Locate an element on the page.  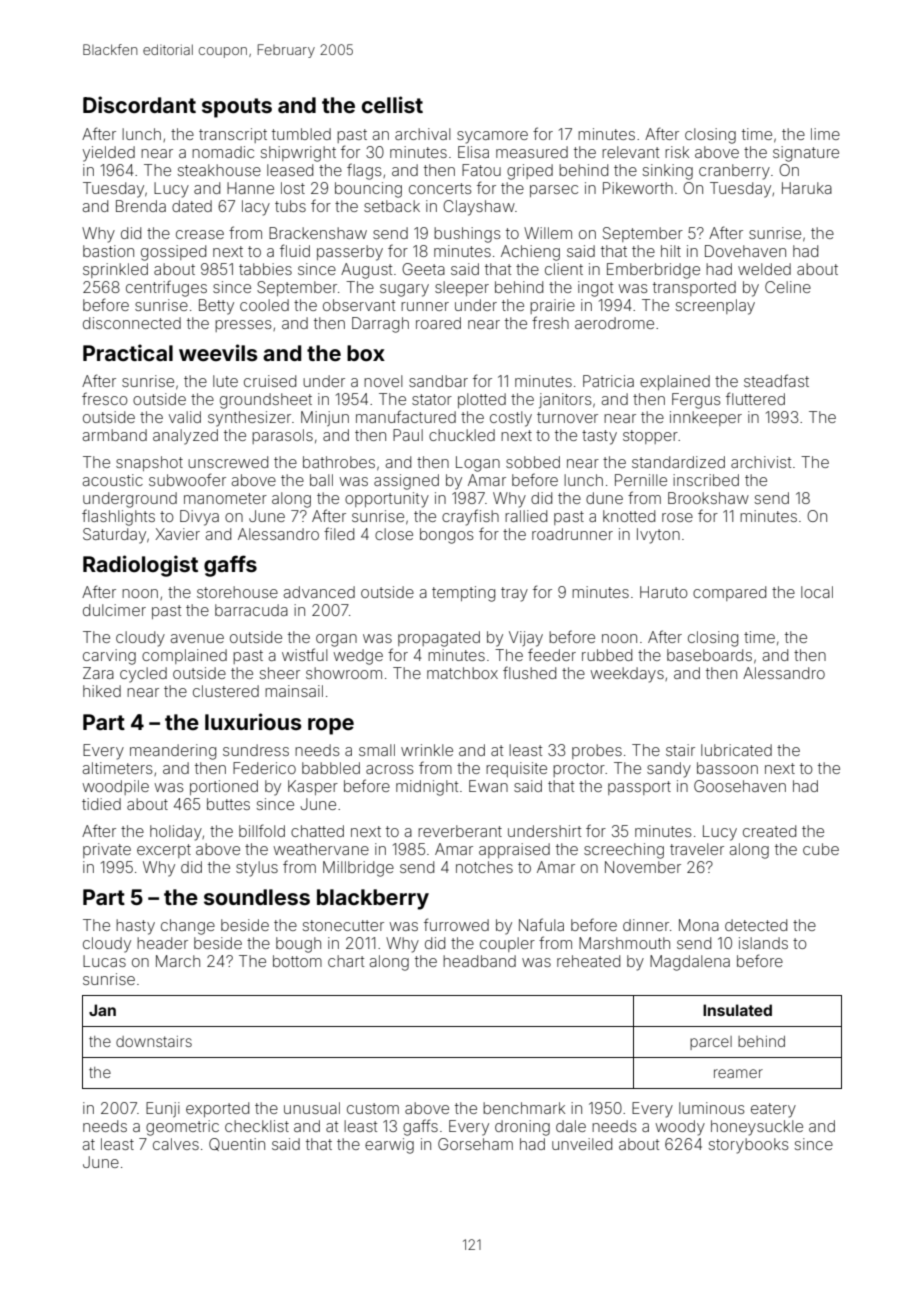
calves is located at coordinates (176, 1144).
